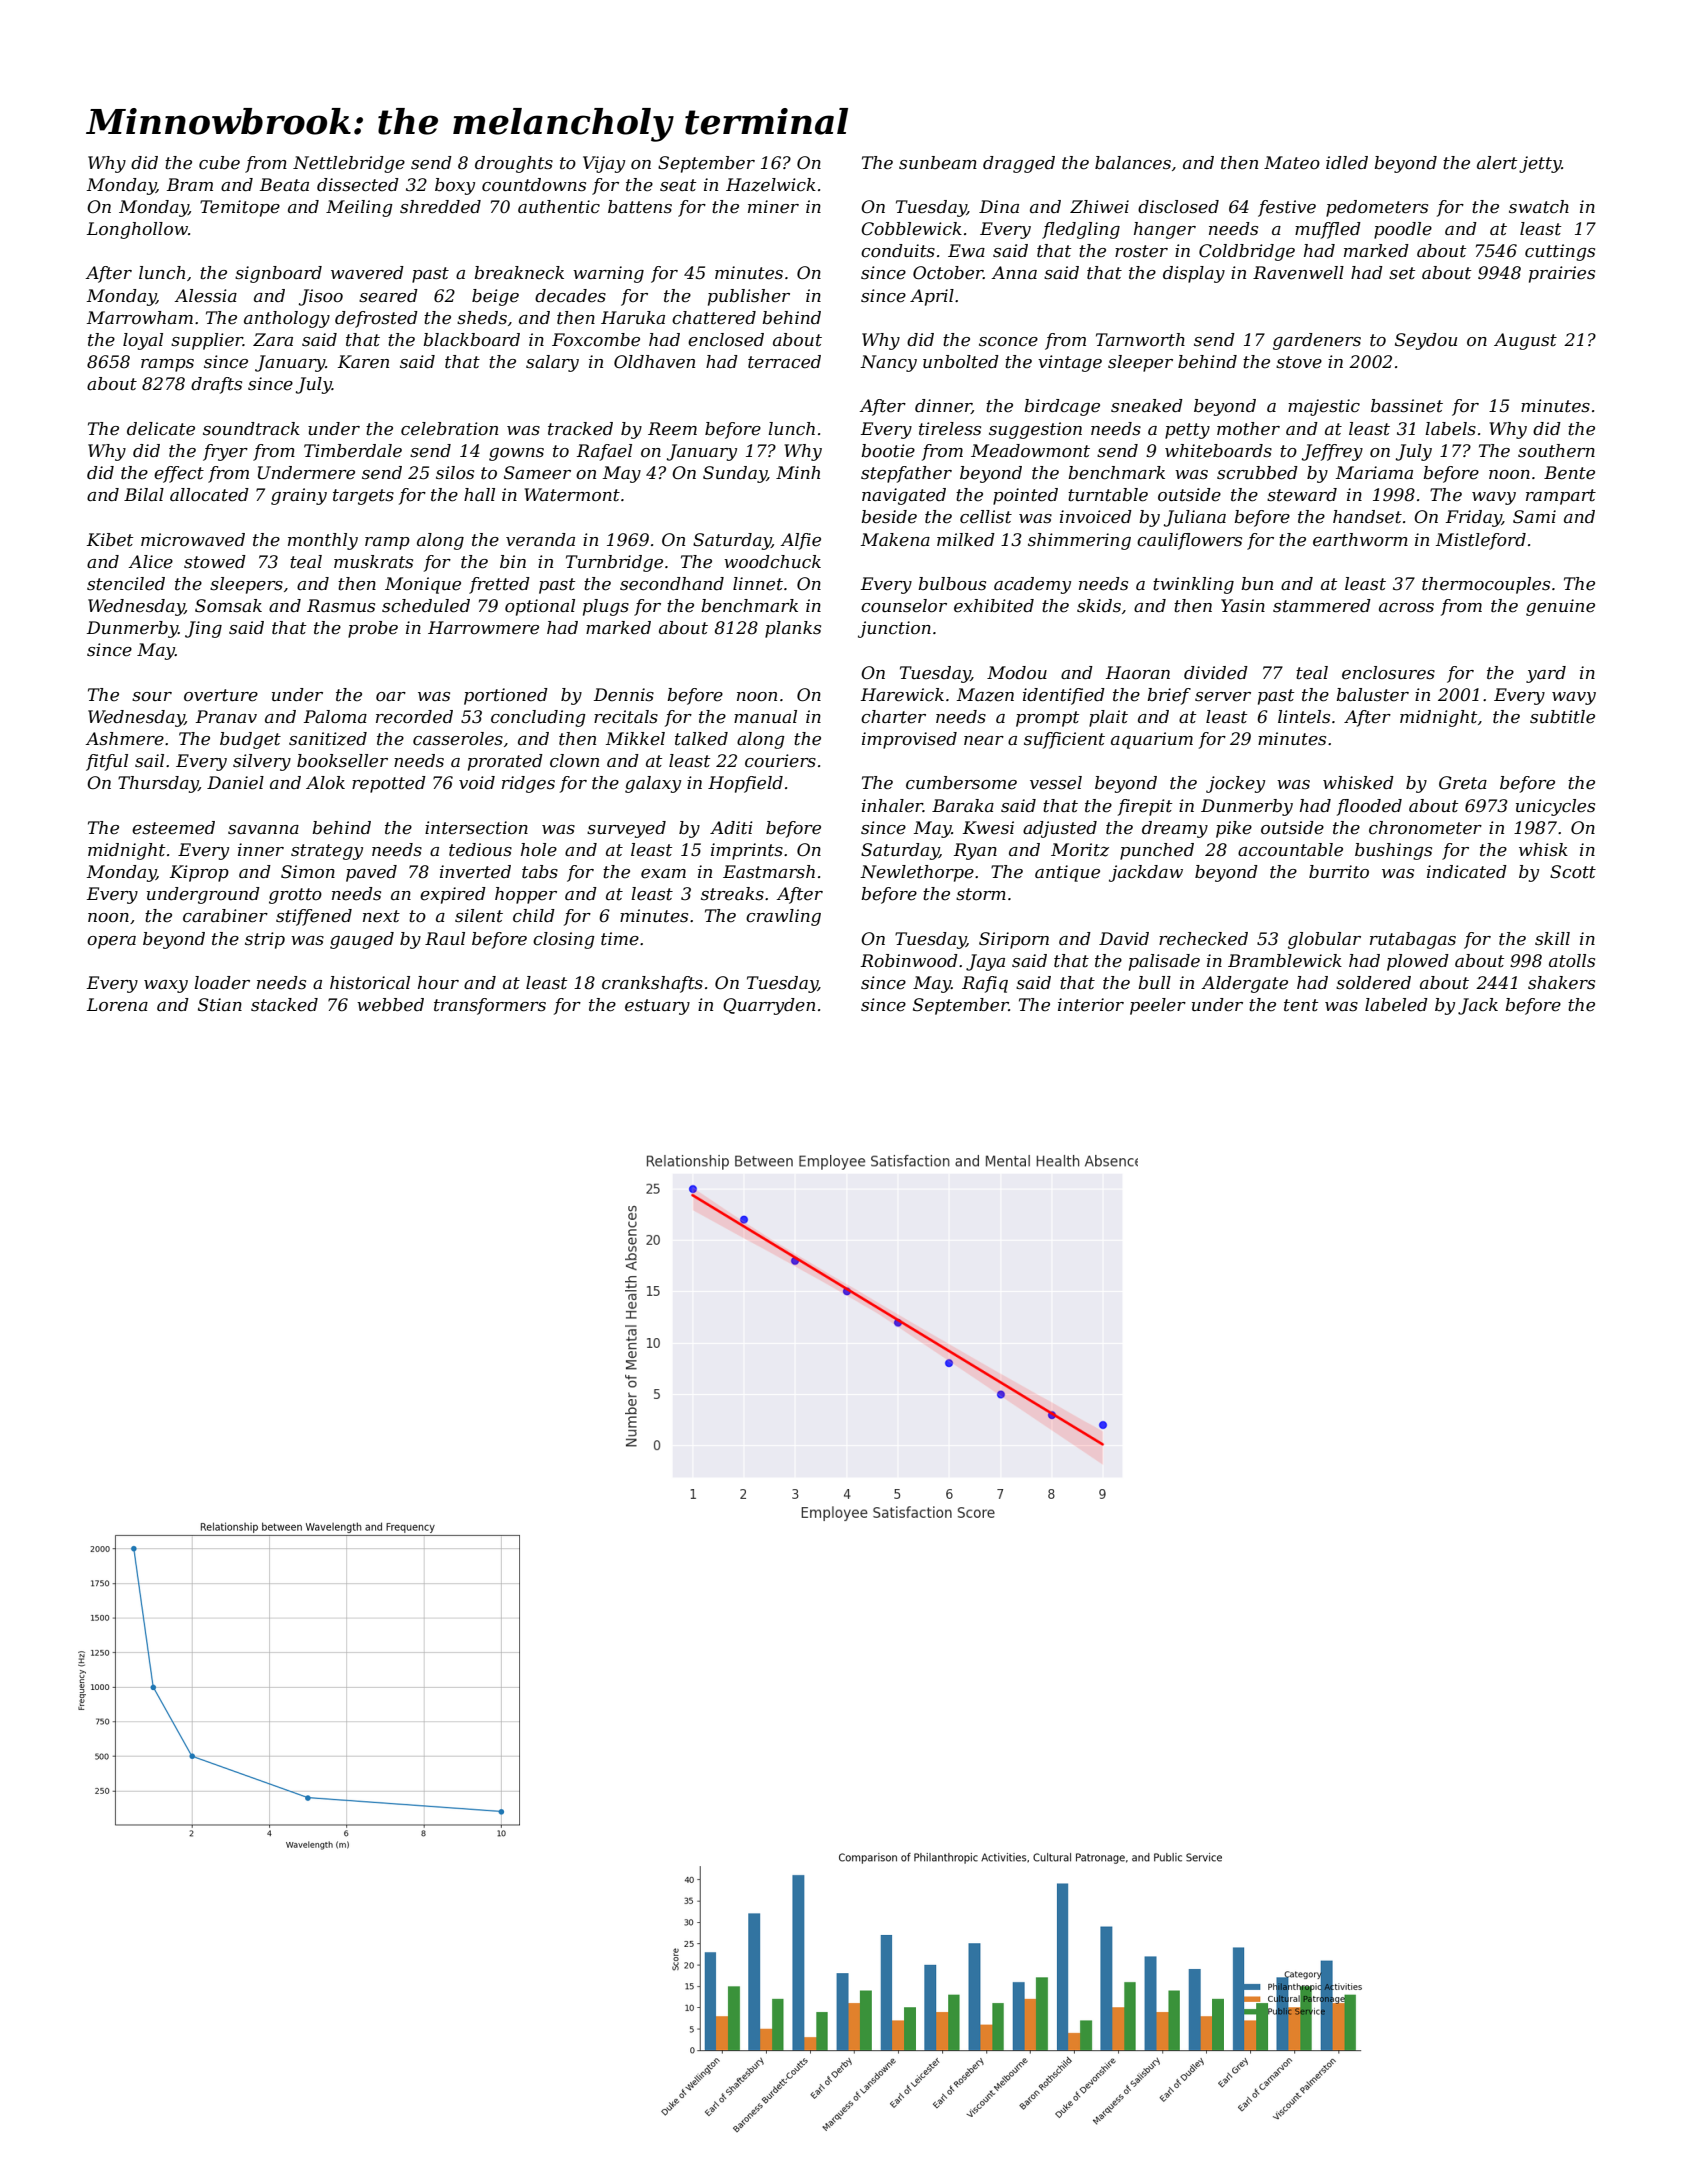 This document has height=2178, width=1683. Describe the element at coordinates (284, 1005) in the document. I see `stacked` at that location.
